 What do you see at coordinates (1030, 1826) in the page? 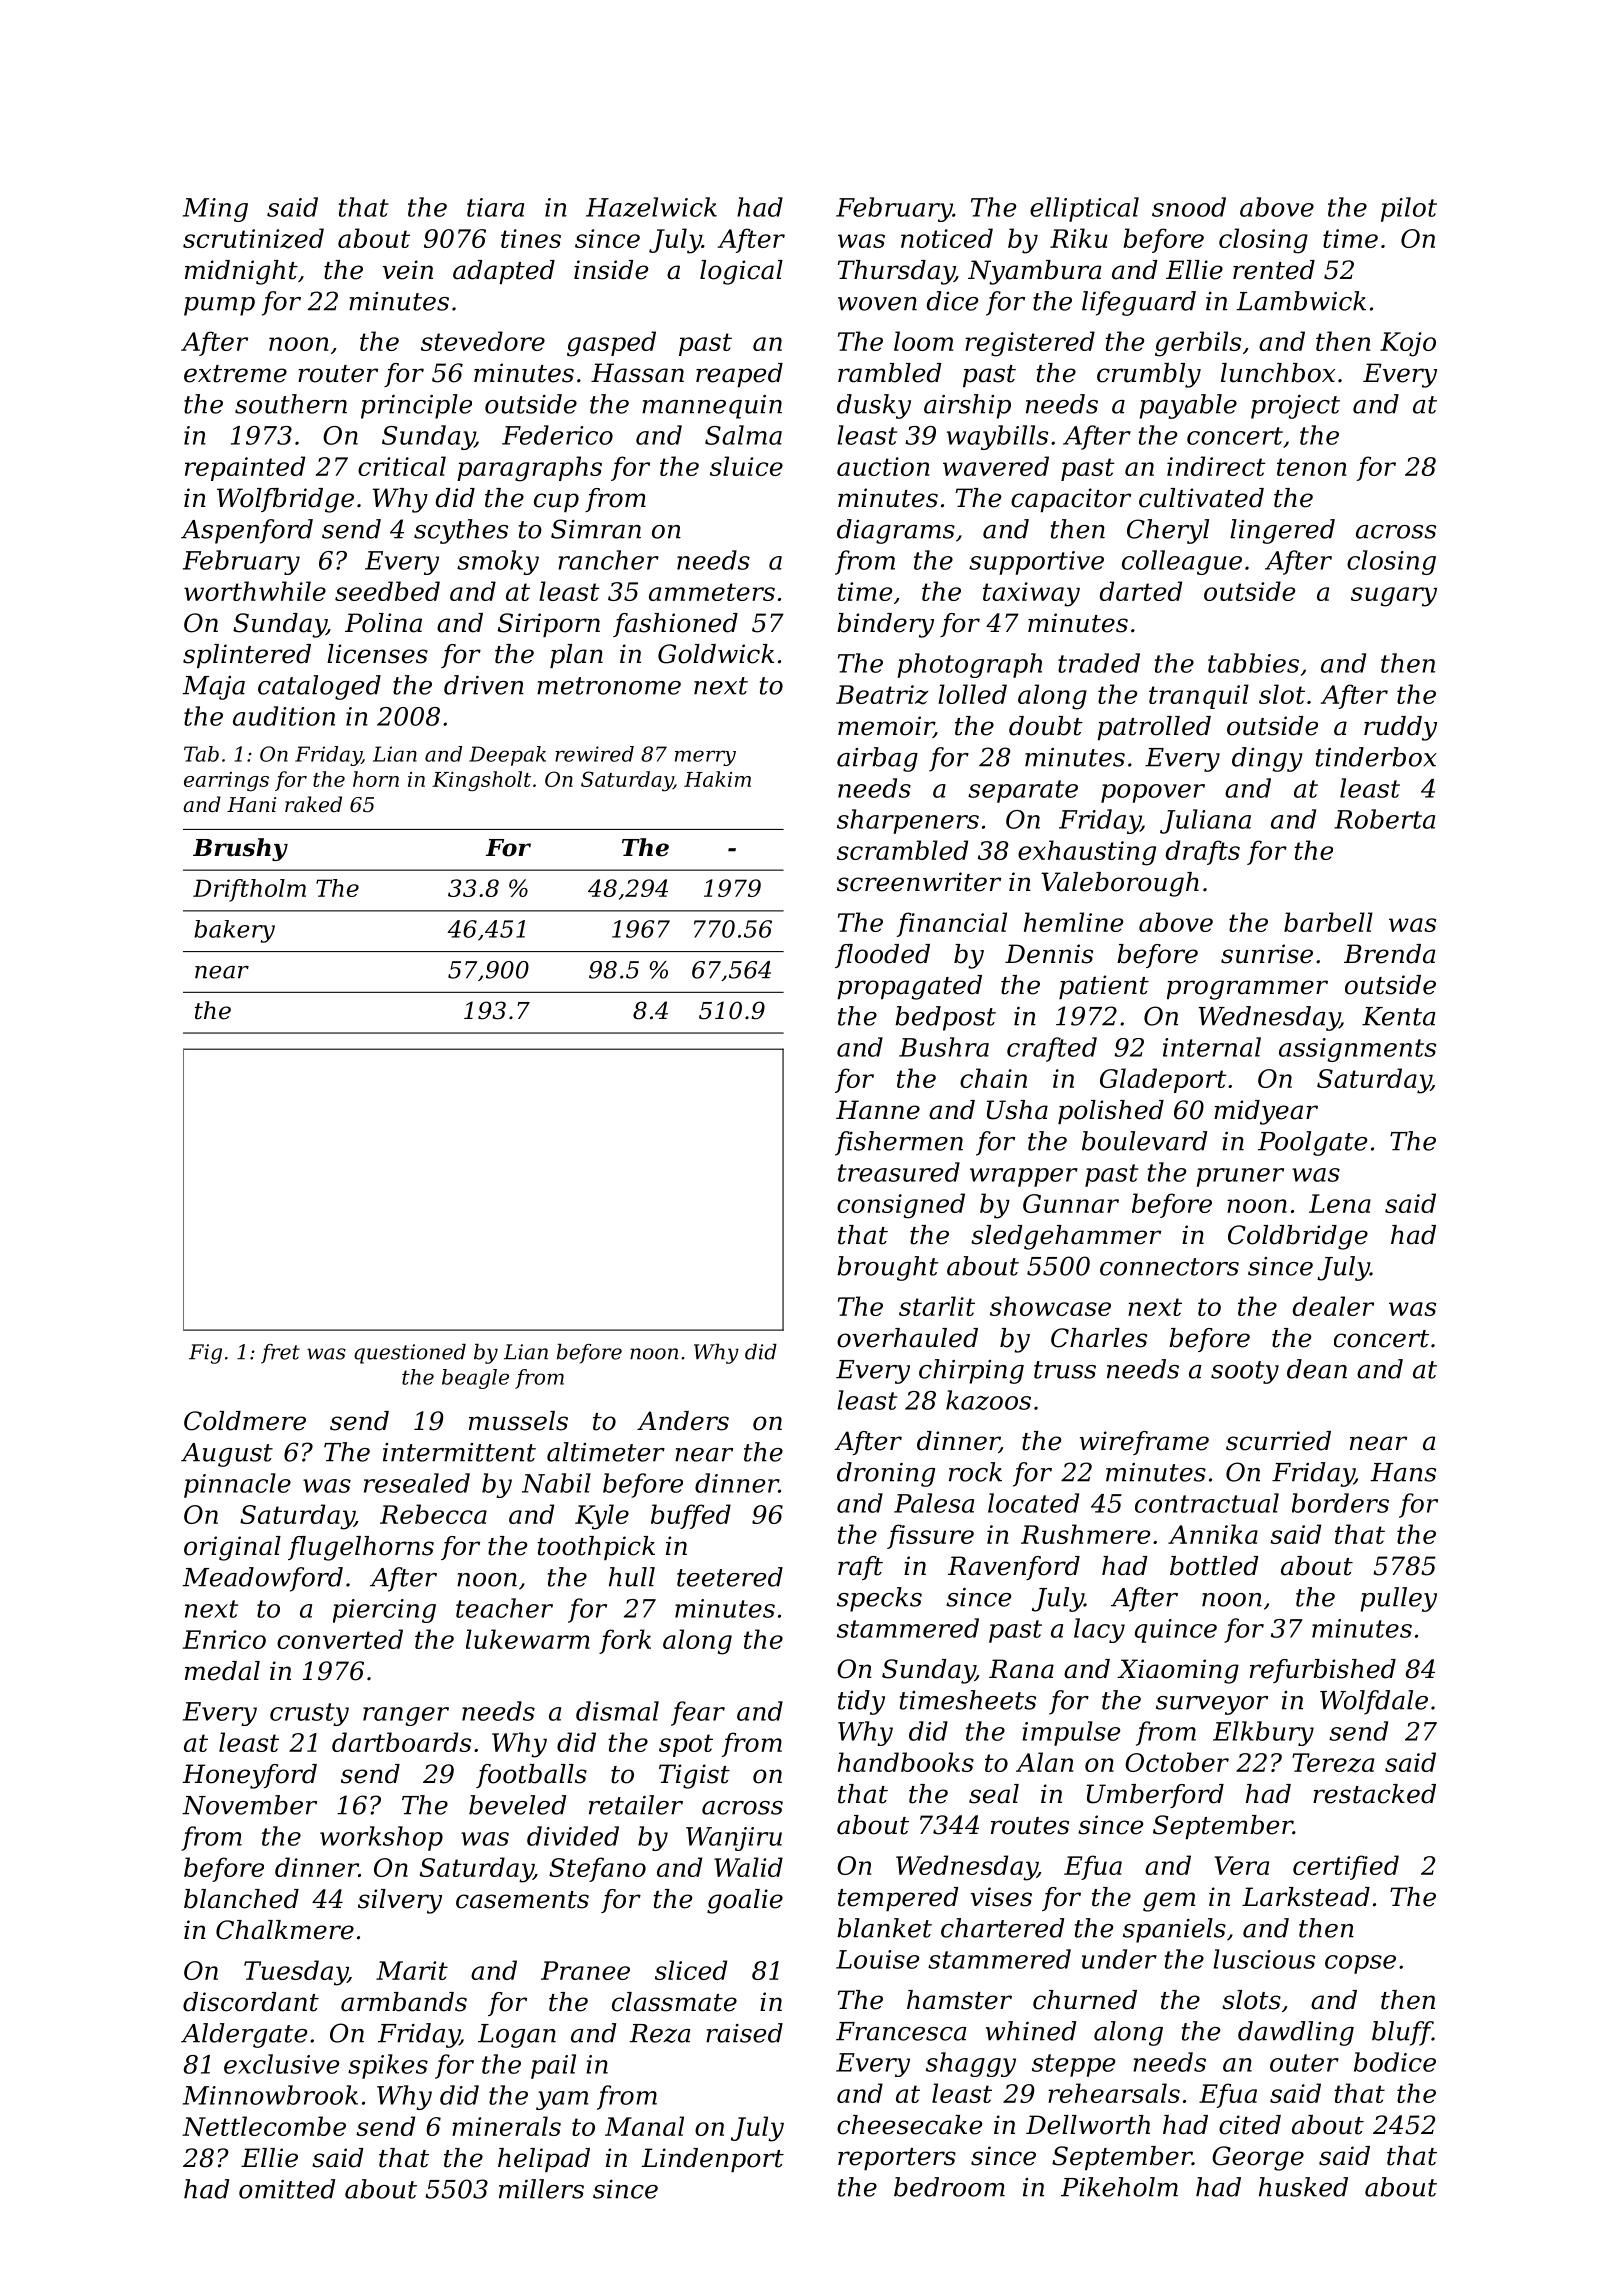
I see `routes` at bounding box center [1030, 1826].
